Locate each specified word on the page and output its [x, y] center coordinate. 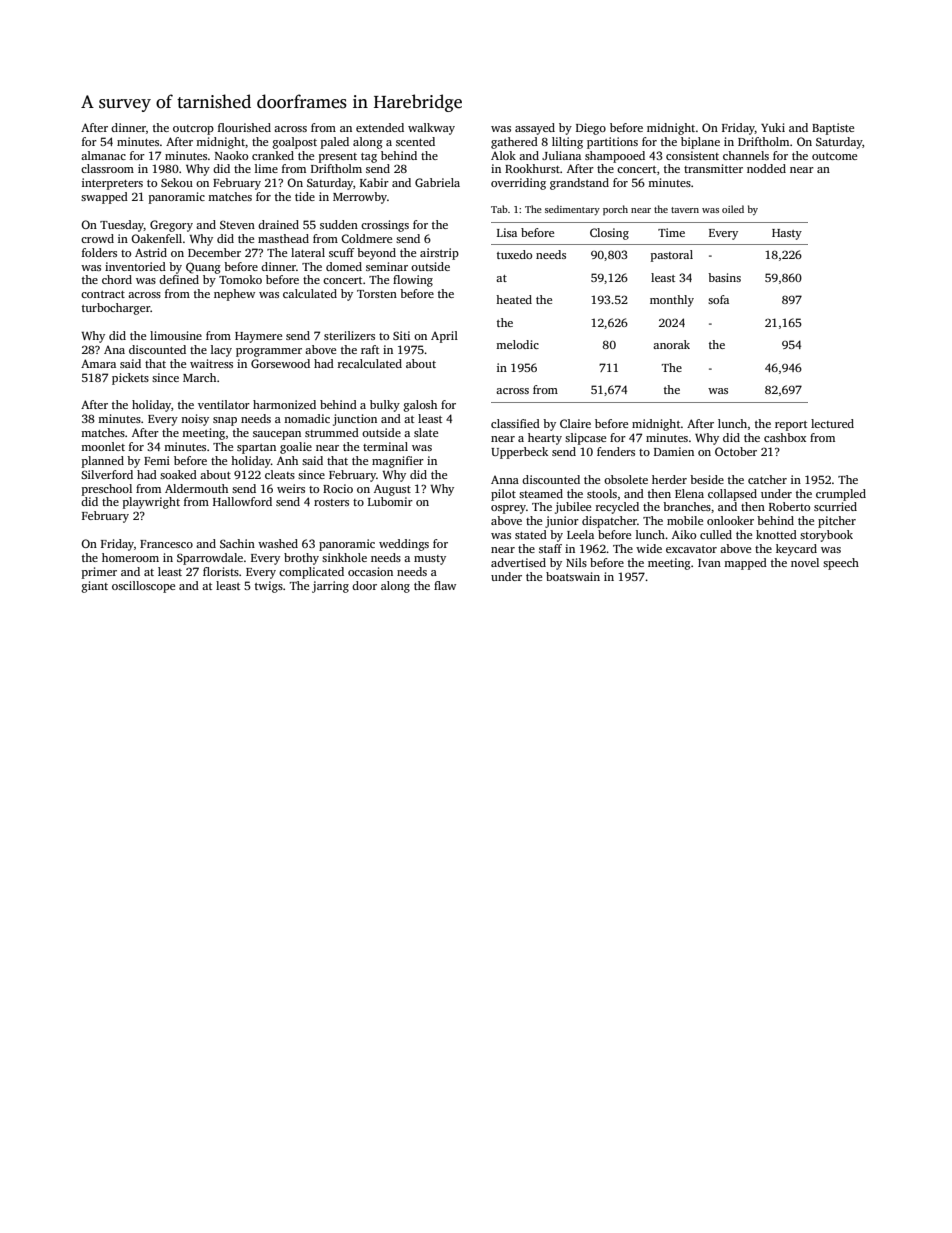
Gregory [171, 226]
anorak [671, 344]
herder [669, 479]
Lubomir [390, 501]
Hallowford [242, 501]
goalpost [294, 143]
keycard [796, 550]
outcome [834, 156]
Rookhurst [532, 168]
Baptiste [833, 129]
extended [380, 127]
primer [99, 573]
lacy [221, 351]
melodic [517, 344]
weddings [404, 545]
